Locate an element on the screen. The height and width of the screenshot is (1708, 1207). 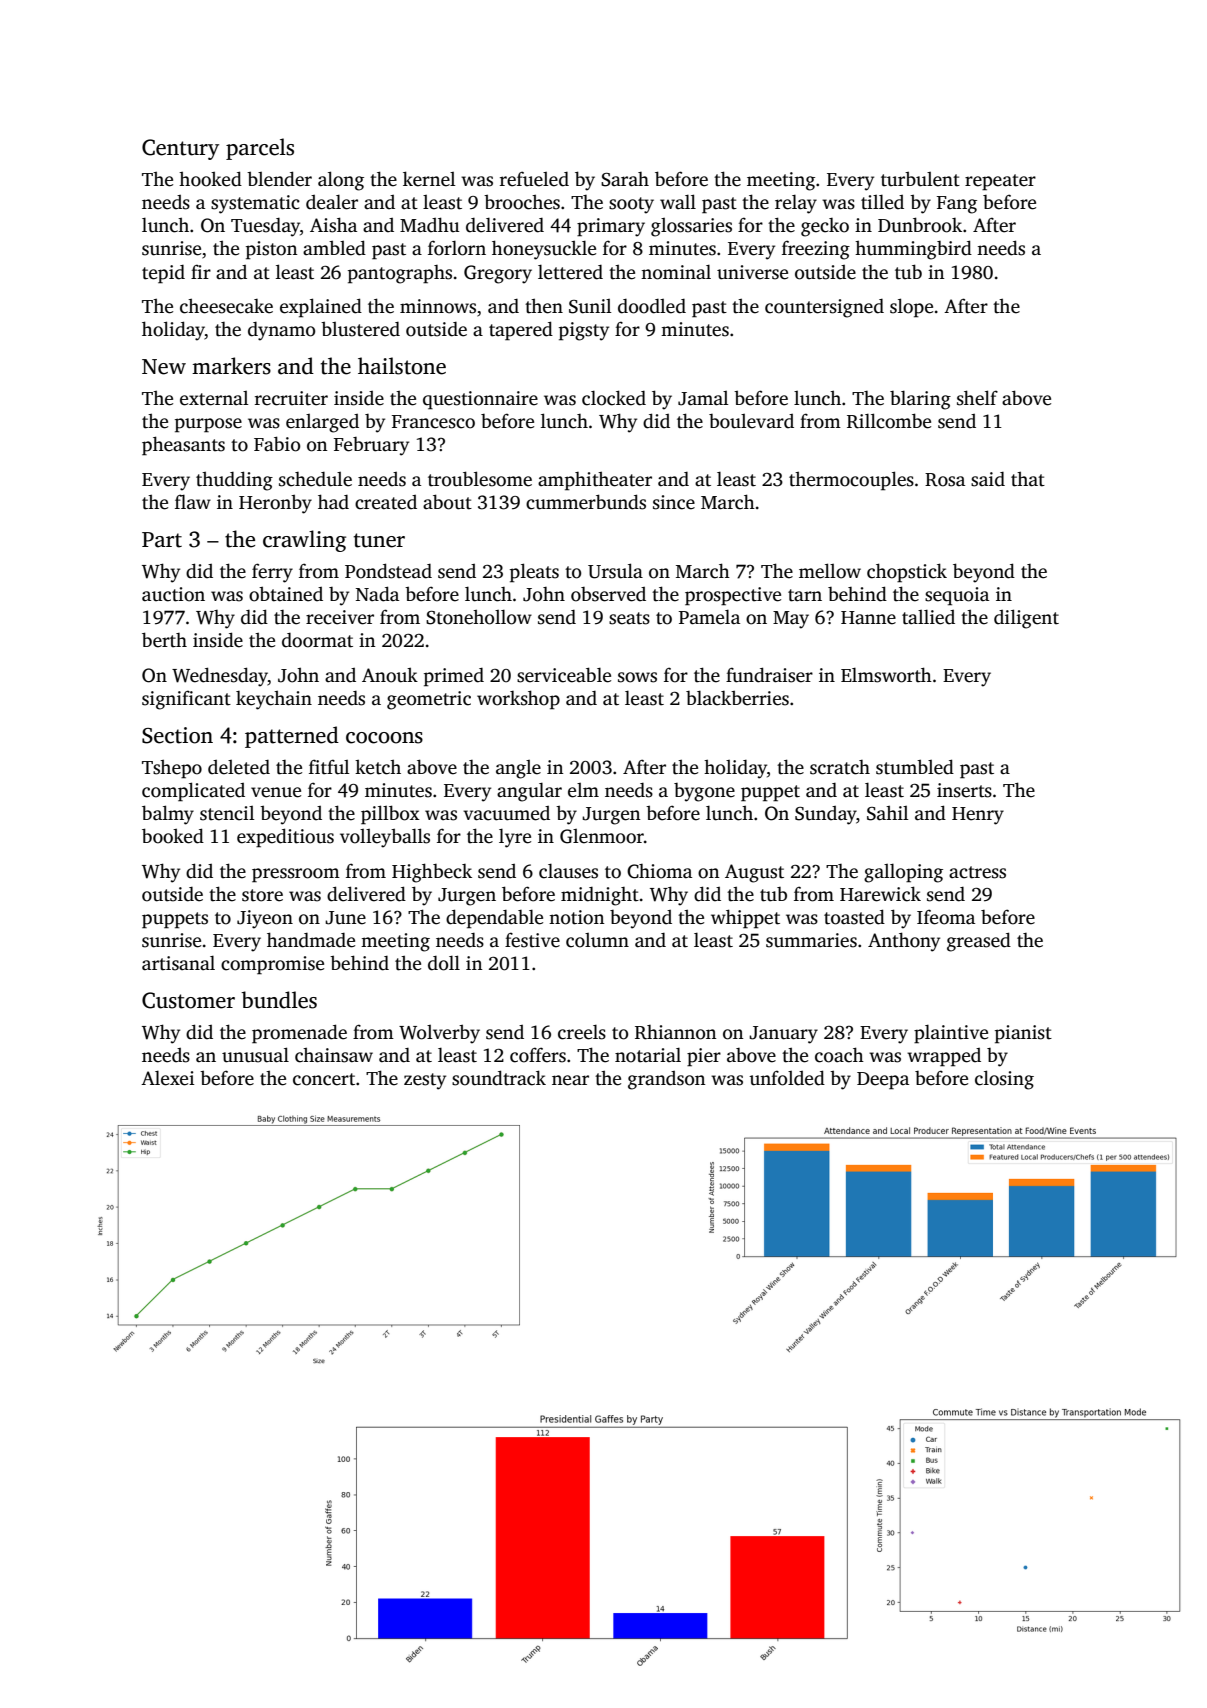
recruiter is located at coordinates (291, 398).
